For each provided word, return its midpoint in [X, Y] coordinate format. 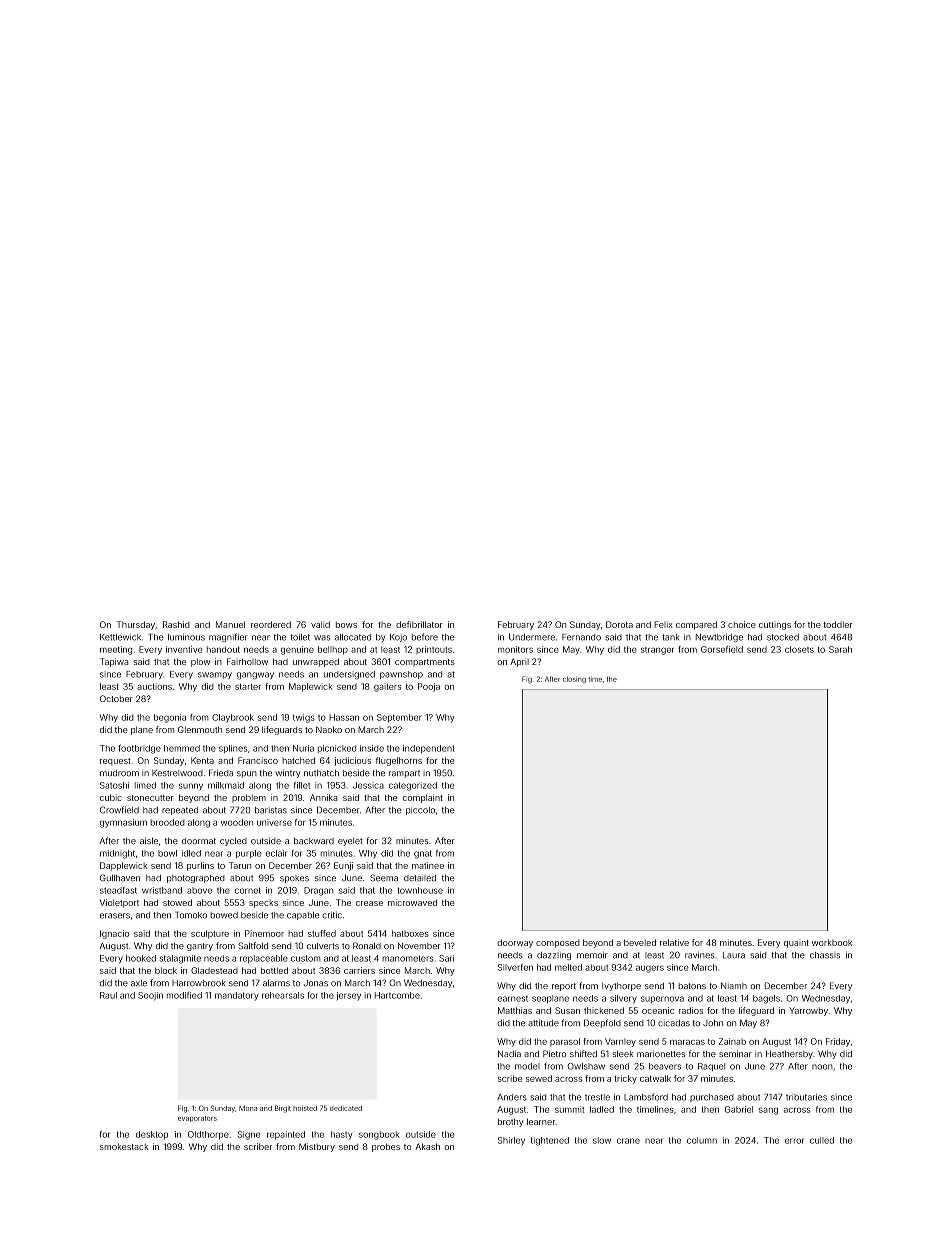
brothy [510, 1122]
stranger [657, 651]
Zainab [732, 1041]
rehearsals [283, 995]
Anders [511, 1097]
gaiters [387, 687]
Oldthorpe [208, 1135]
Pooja [429, 687]
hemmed [182, 748]
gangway [255, 676]
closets [799, 649]
